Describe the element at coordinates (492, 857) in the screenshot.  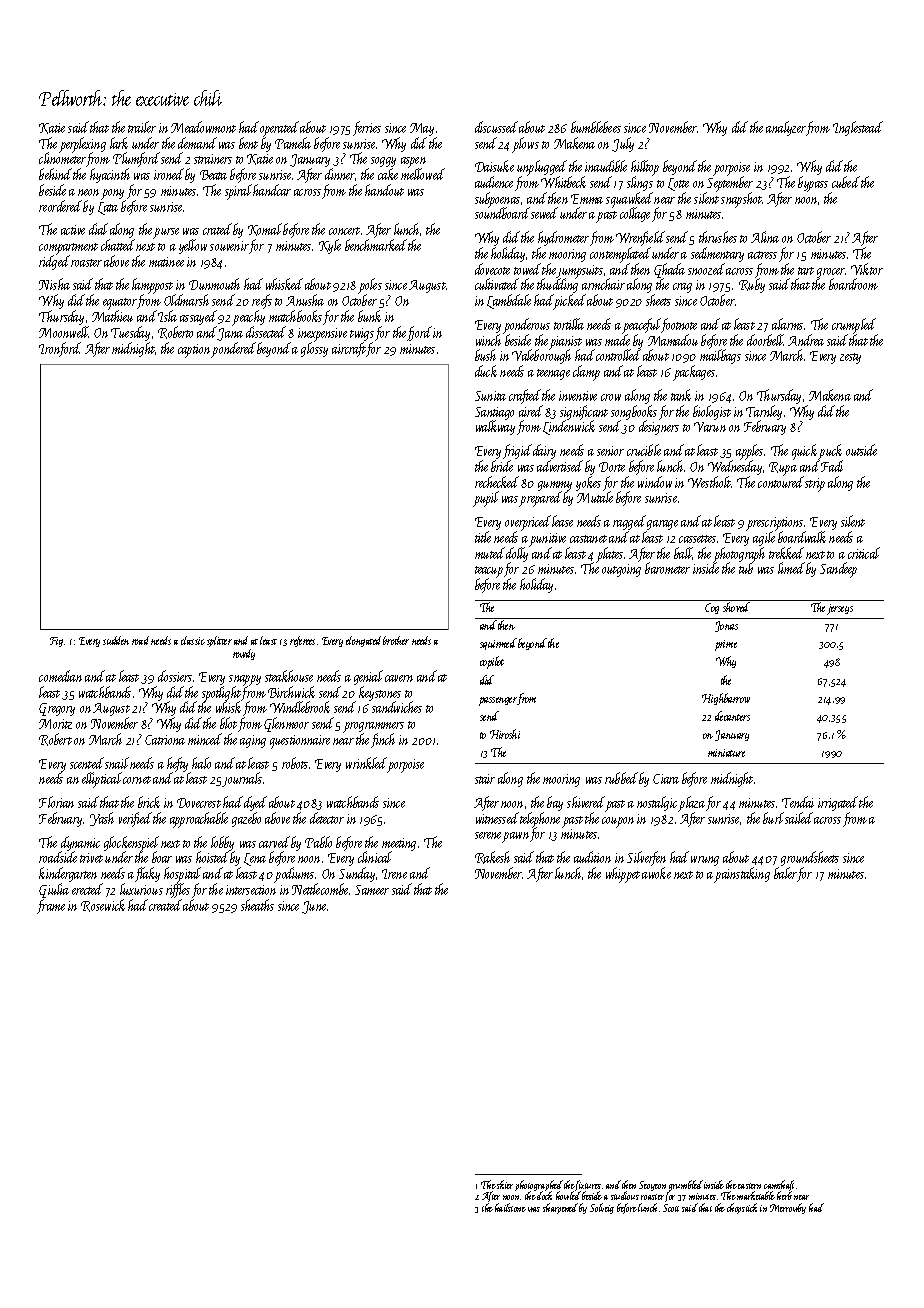
I see `Rakesh` at that location.
